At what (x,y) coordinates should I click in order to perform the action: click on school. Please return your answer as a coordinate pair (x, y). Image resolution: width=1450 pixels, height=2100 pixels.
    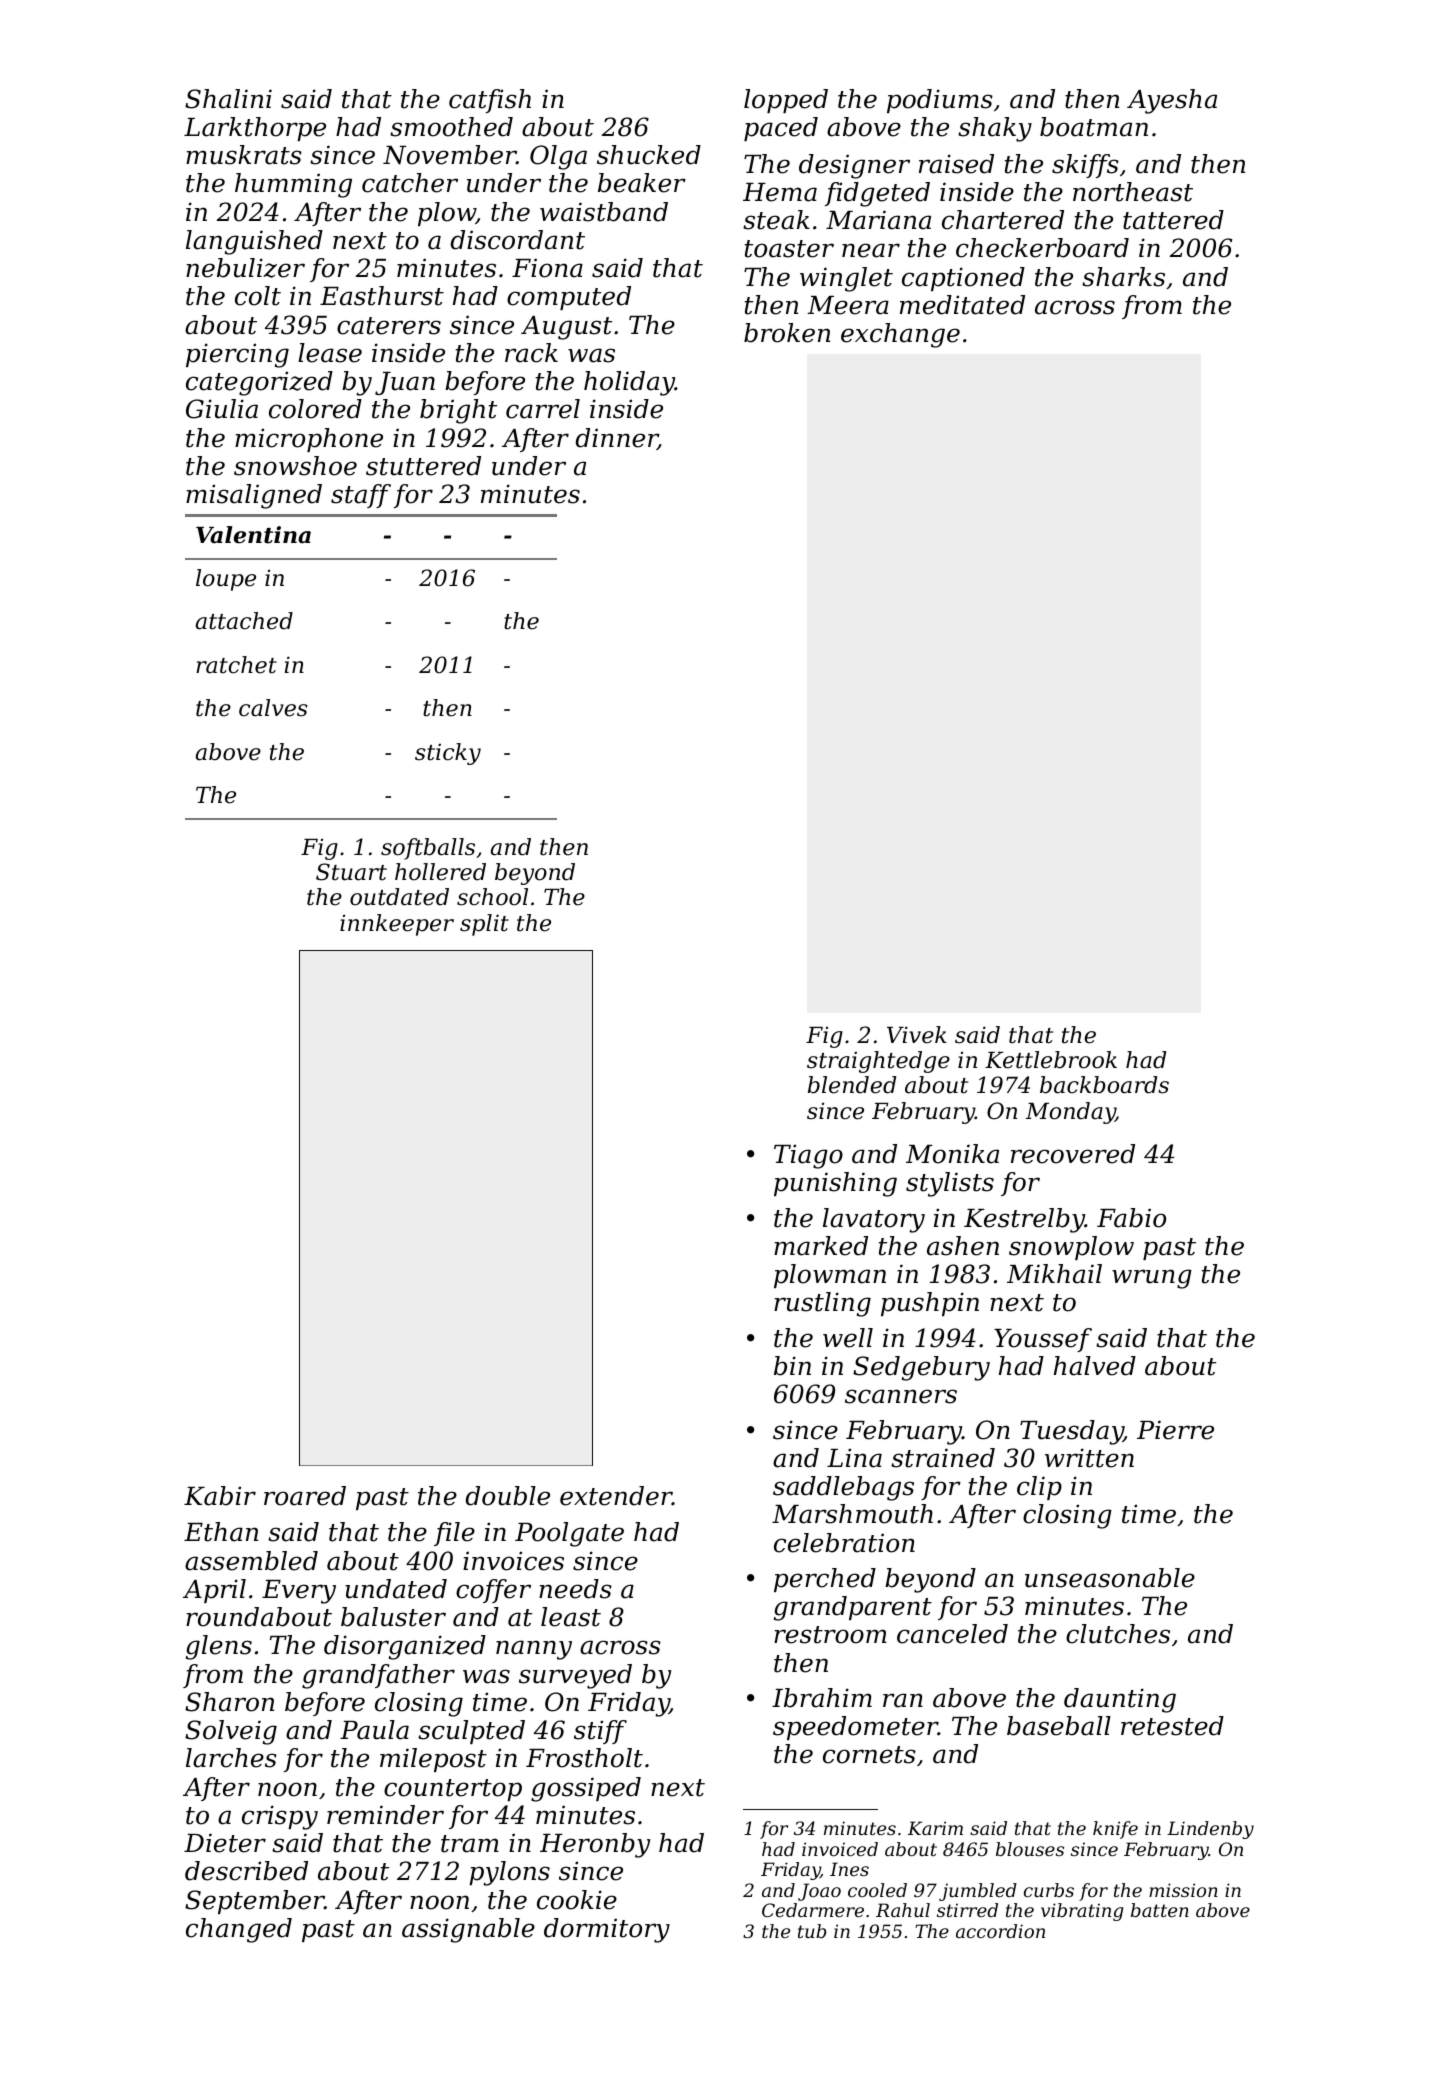
    Looking at the image, I should click on (492, 897).
